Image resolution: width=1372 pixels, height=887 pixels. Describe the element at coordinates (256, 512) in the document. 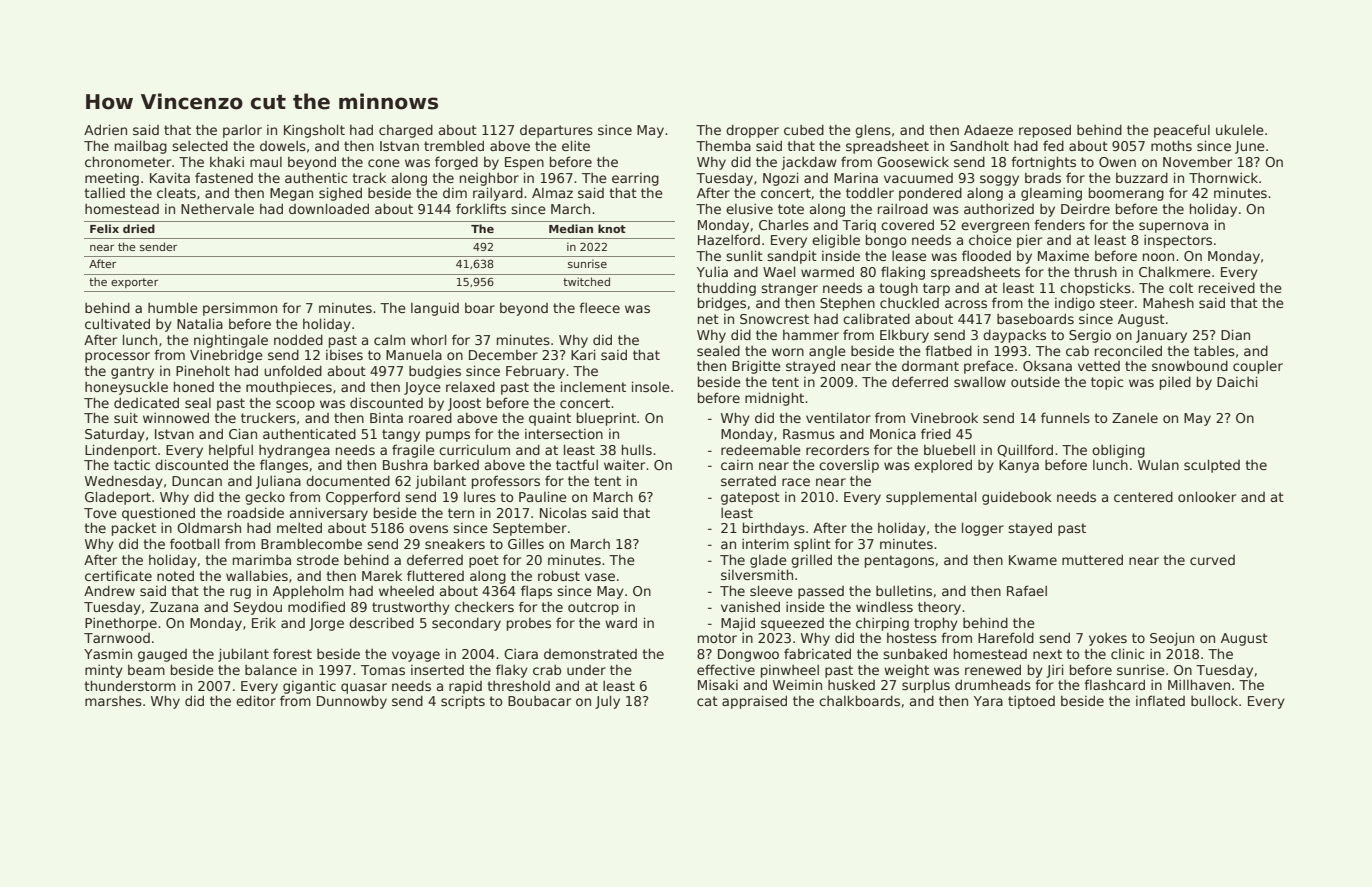

I see `roadside` at that location.
